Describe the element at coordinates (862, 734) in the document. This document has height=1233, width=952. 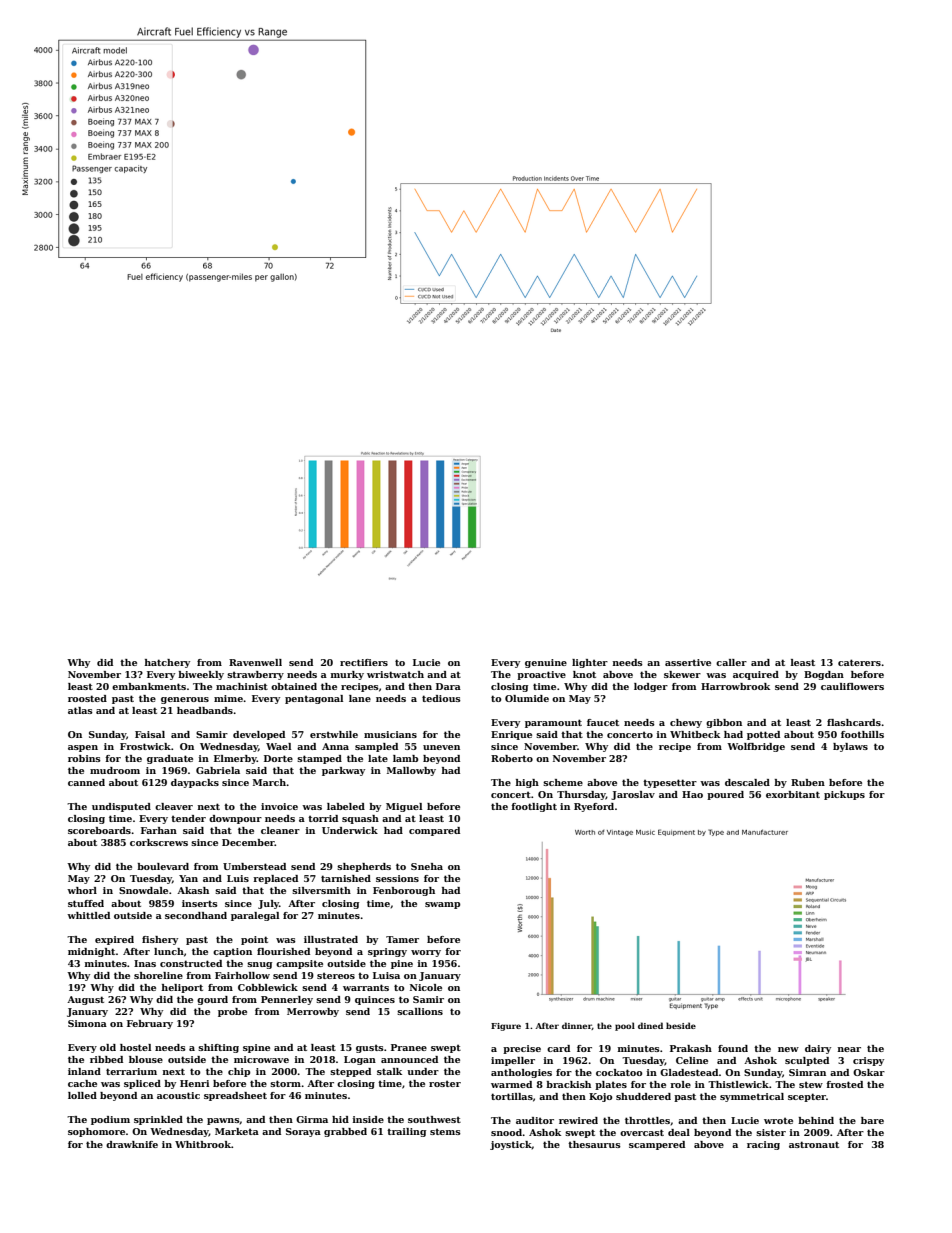
I see `foothills` at that location.
